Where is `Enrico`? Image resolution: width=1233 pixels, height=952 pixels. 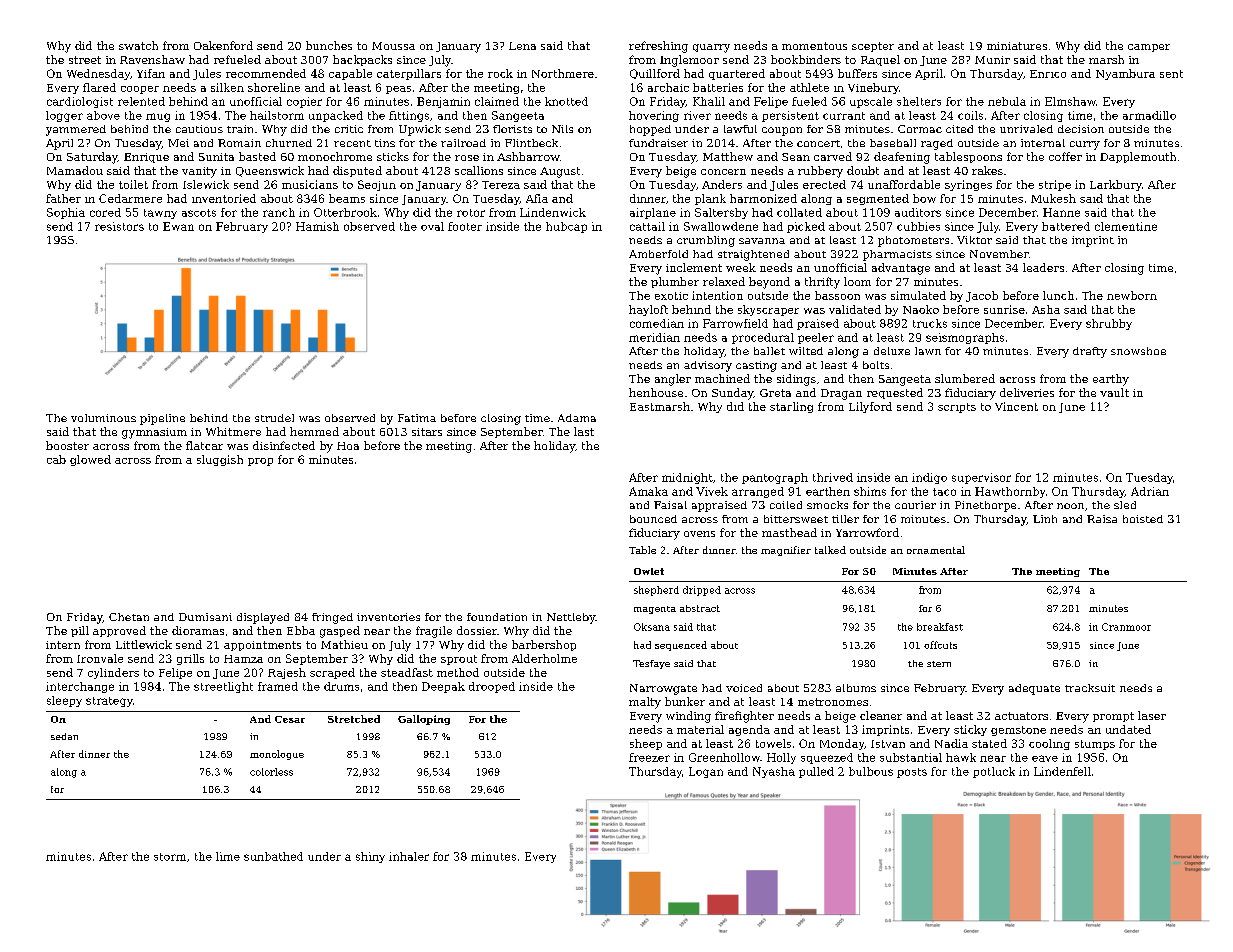
Enrico is located at coordinates (1048, 74).
